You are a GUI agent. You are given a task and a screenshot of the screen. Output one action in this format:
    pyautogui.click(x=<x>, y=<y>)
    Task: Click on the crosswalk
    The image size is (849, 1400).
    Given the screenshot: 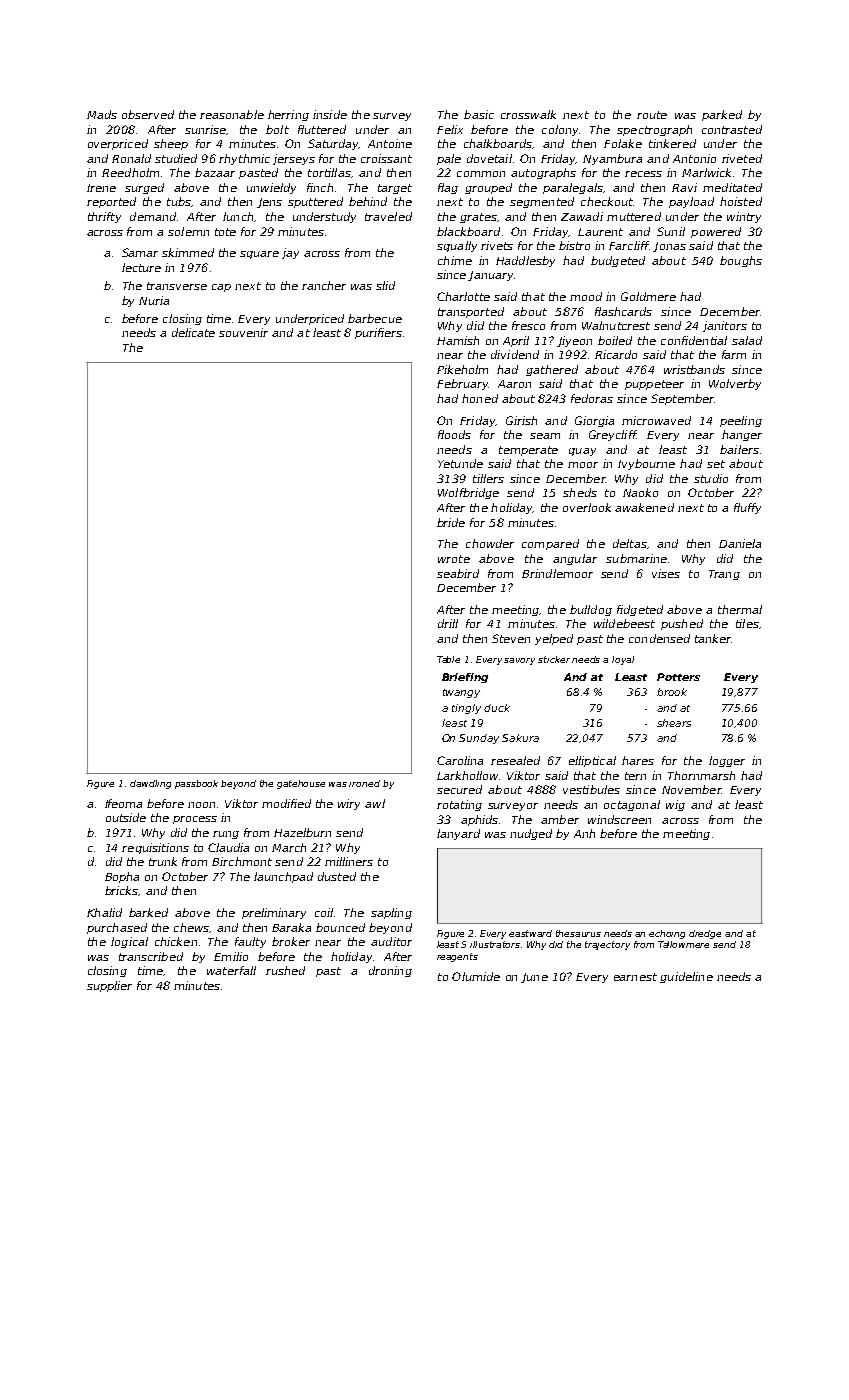 What is the action you would take?
    pyautogui.click(x=528, y=114)
